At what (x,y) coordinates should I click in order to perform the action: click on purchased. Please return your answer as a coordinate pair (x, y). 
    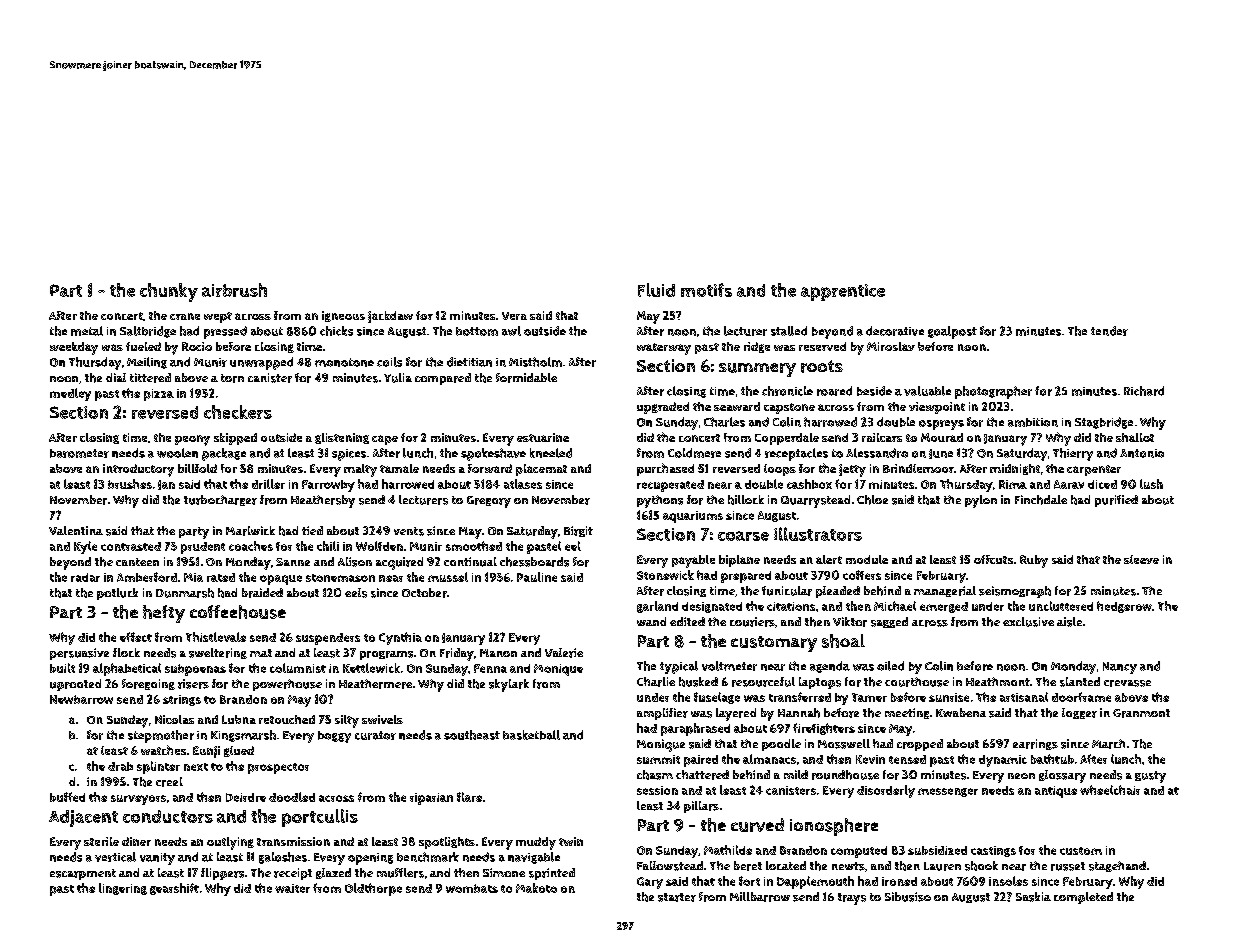
    Looking at the image, I should click on (665, 469).
